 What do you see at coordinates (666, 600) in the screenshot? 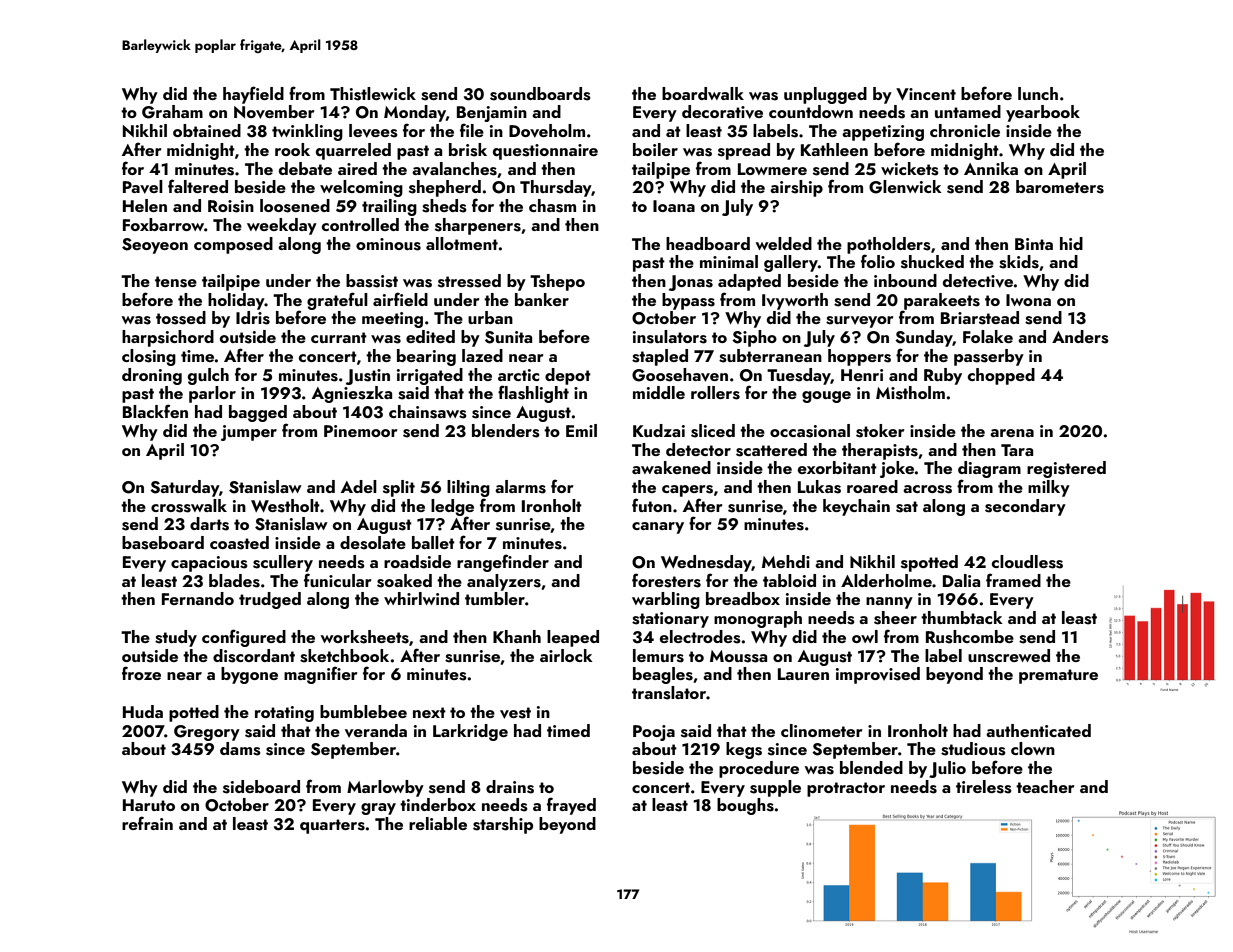
I see `warbling` at bounding box center [666, 600].
